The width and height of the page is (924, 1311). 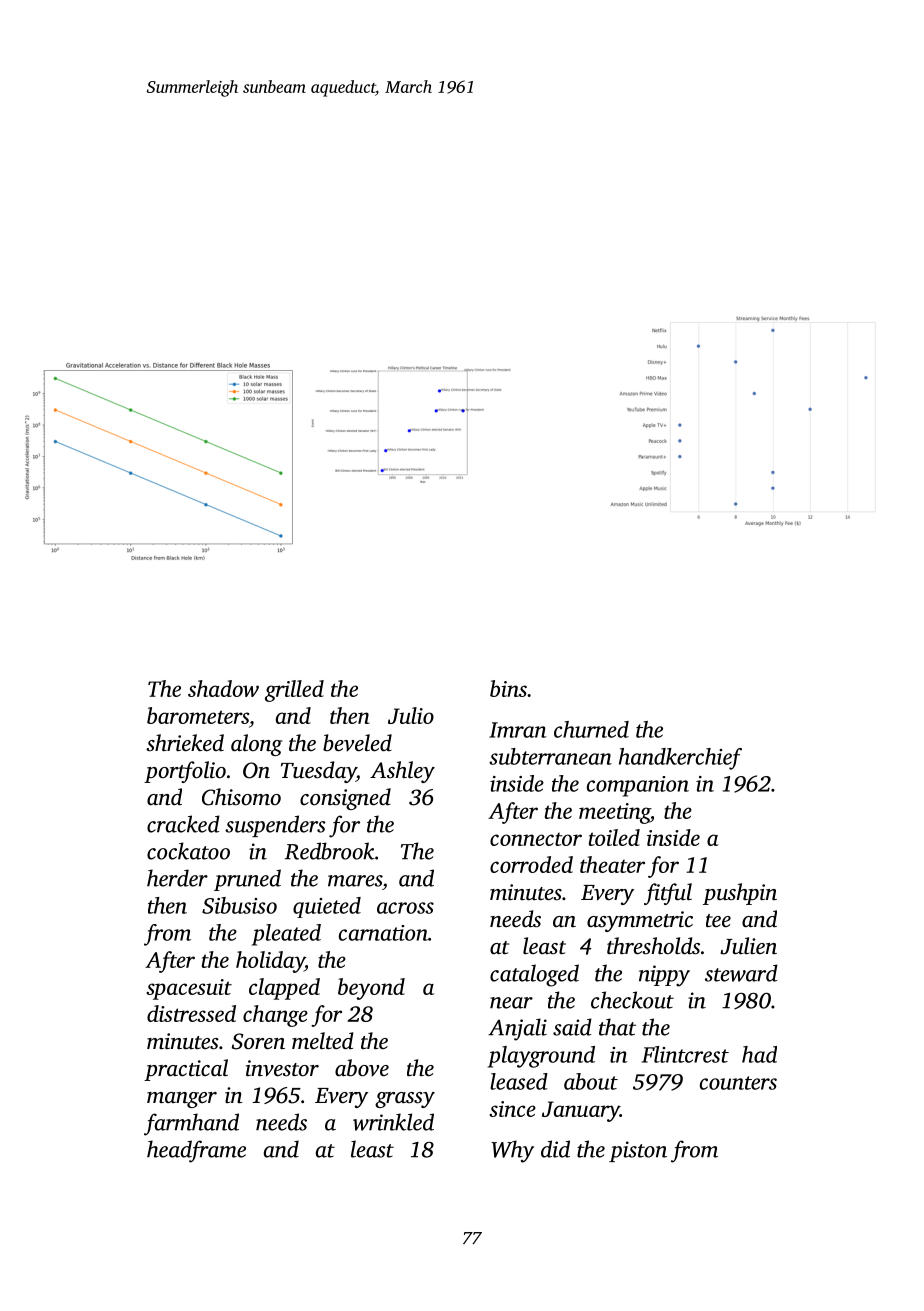 I want to click on headframe, so click(x=196, y=1151).
